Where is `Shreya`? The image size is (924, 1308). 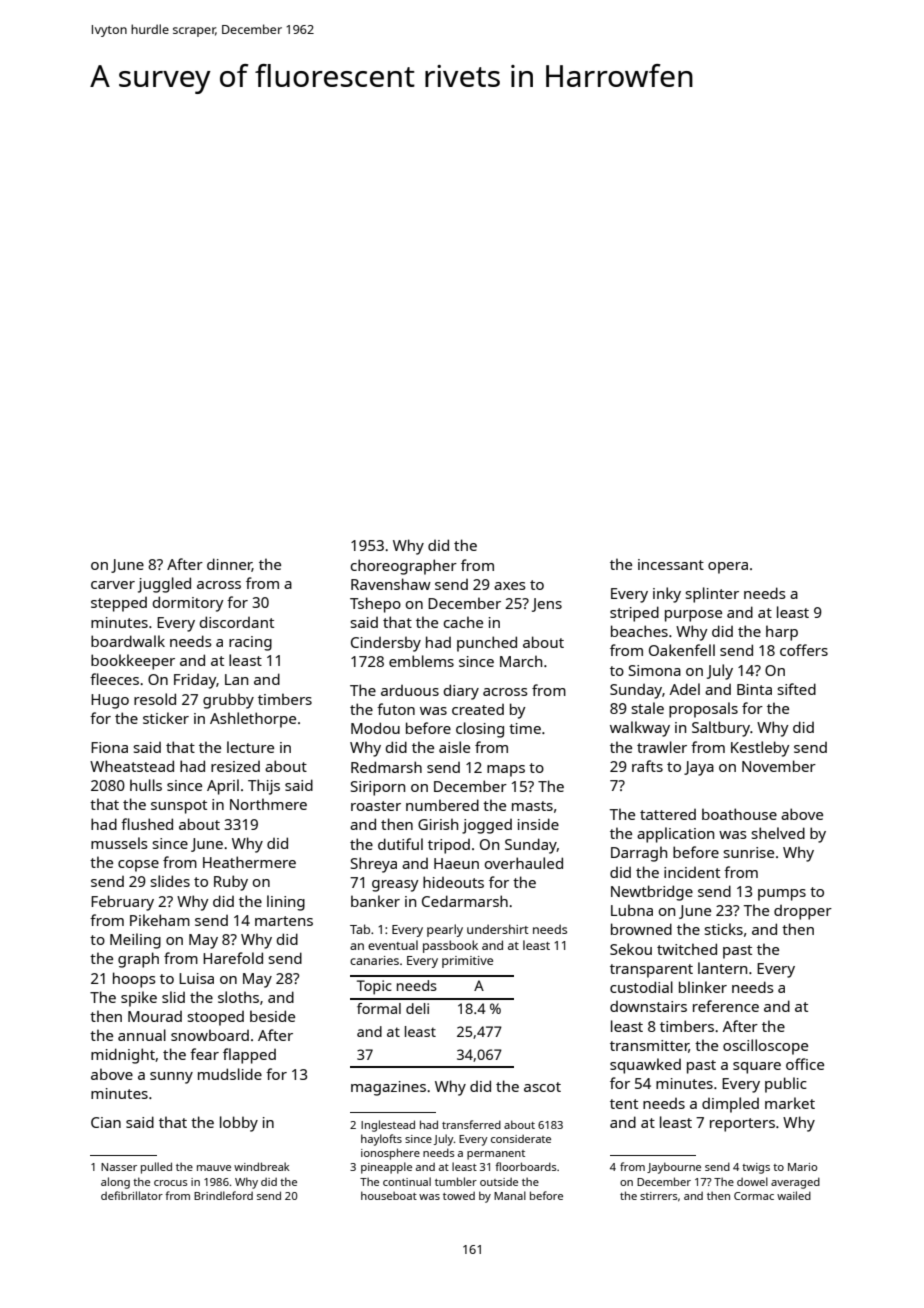
Shreya is located at coordinates (374, 865).
